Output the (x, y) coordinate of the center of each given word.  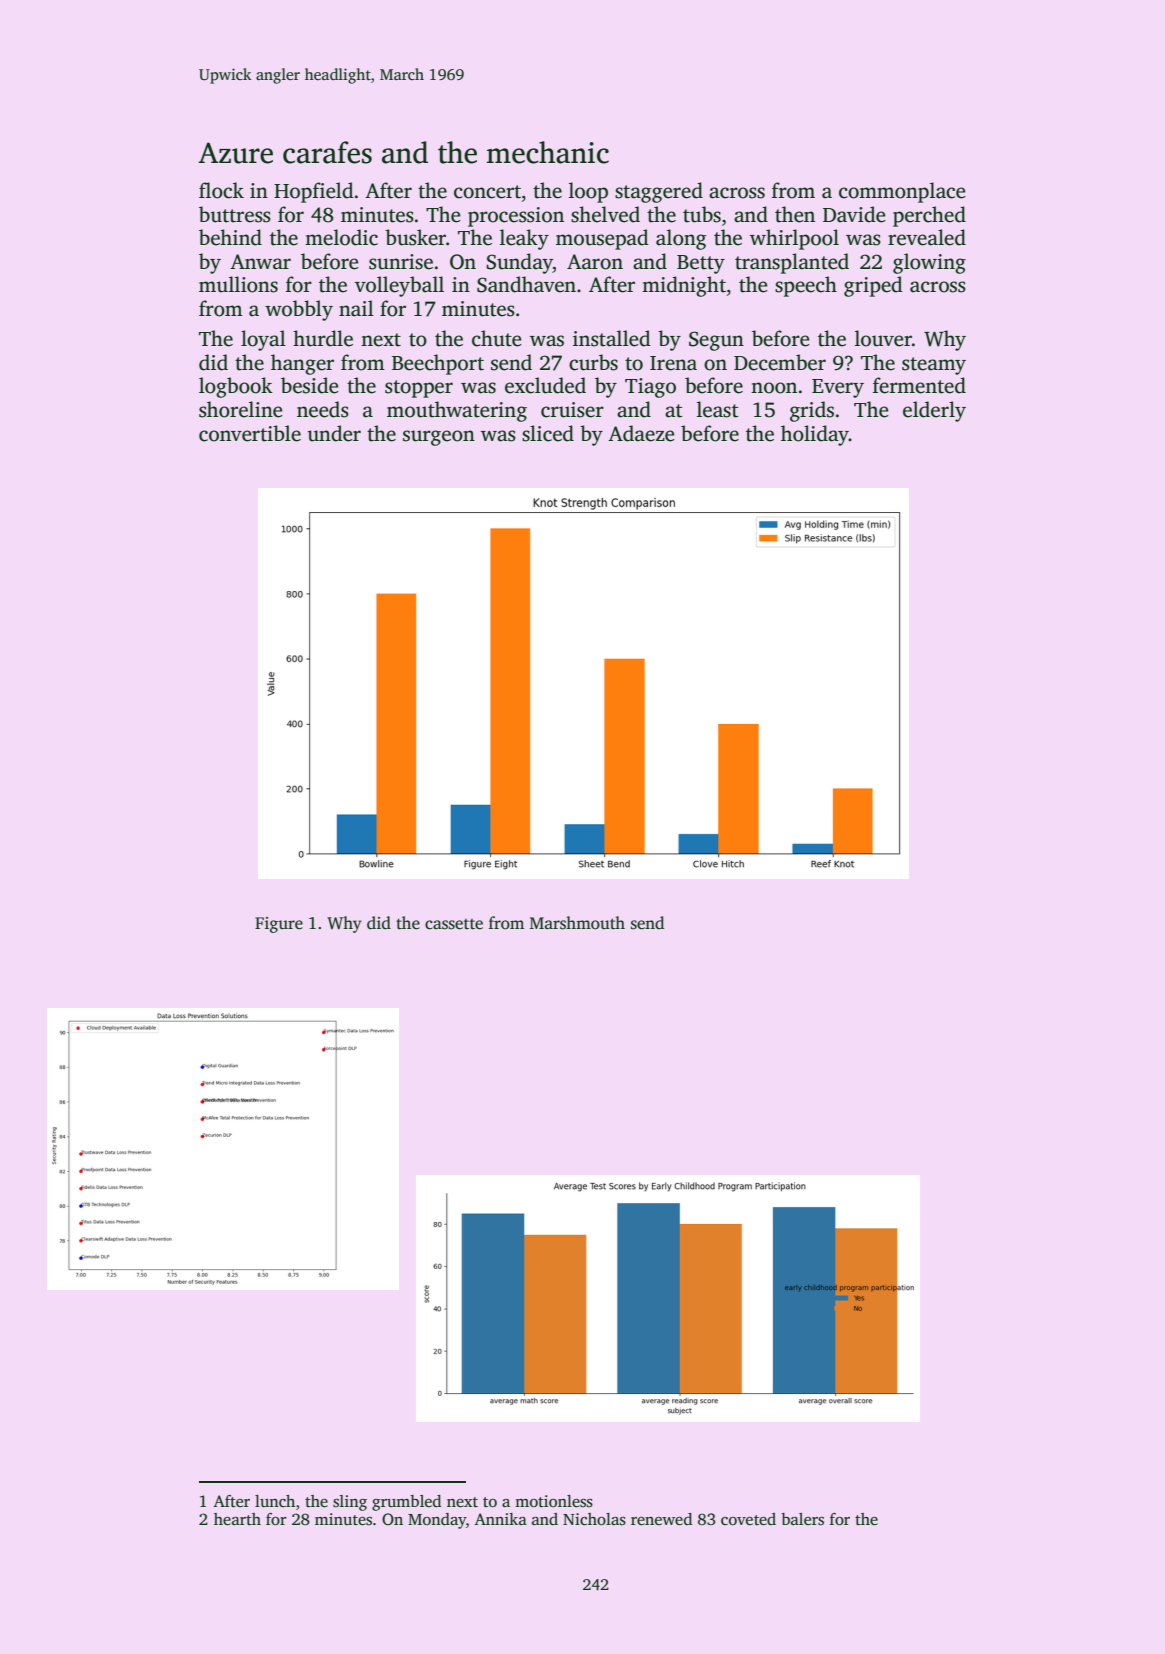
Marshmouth (577, 923)
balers (802, 1519)
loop (588, 192)
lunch (275, 1501)
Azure (235, 153)
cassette (454, 924)
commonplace (902, 192)
